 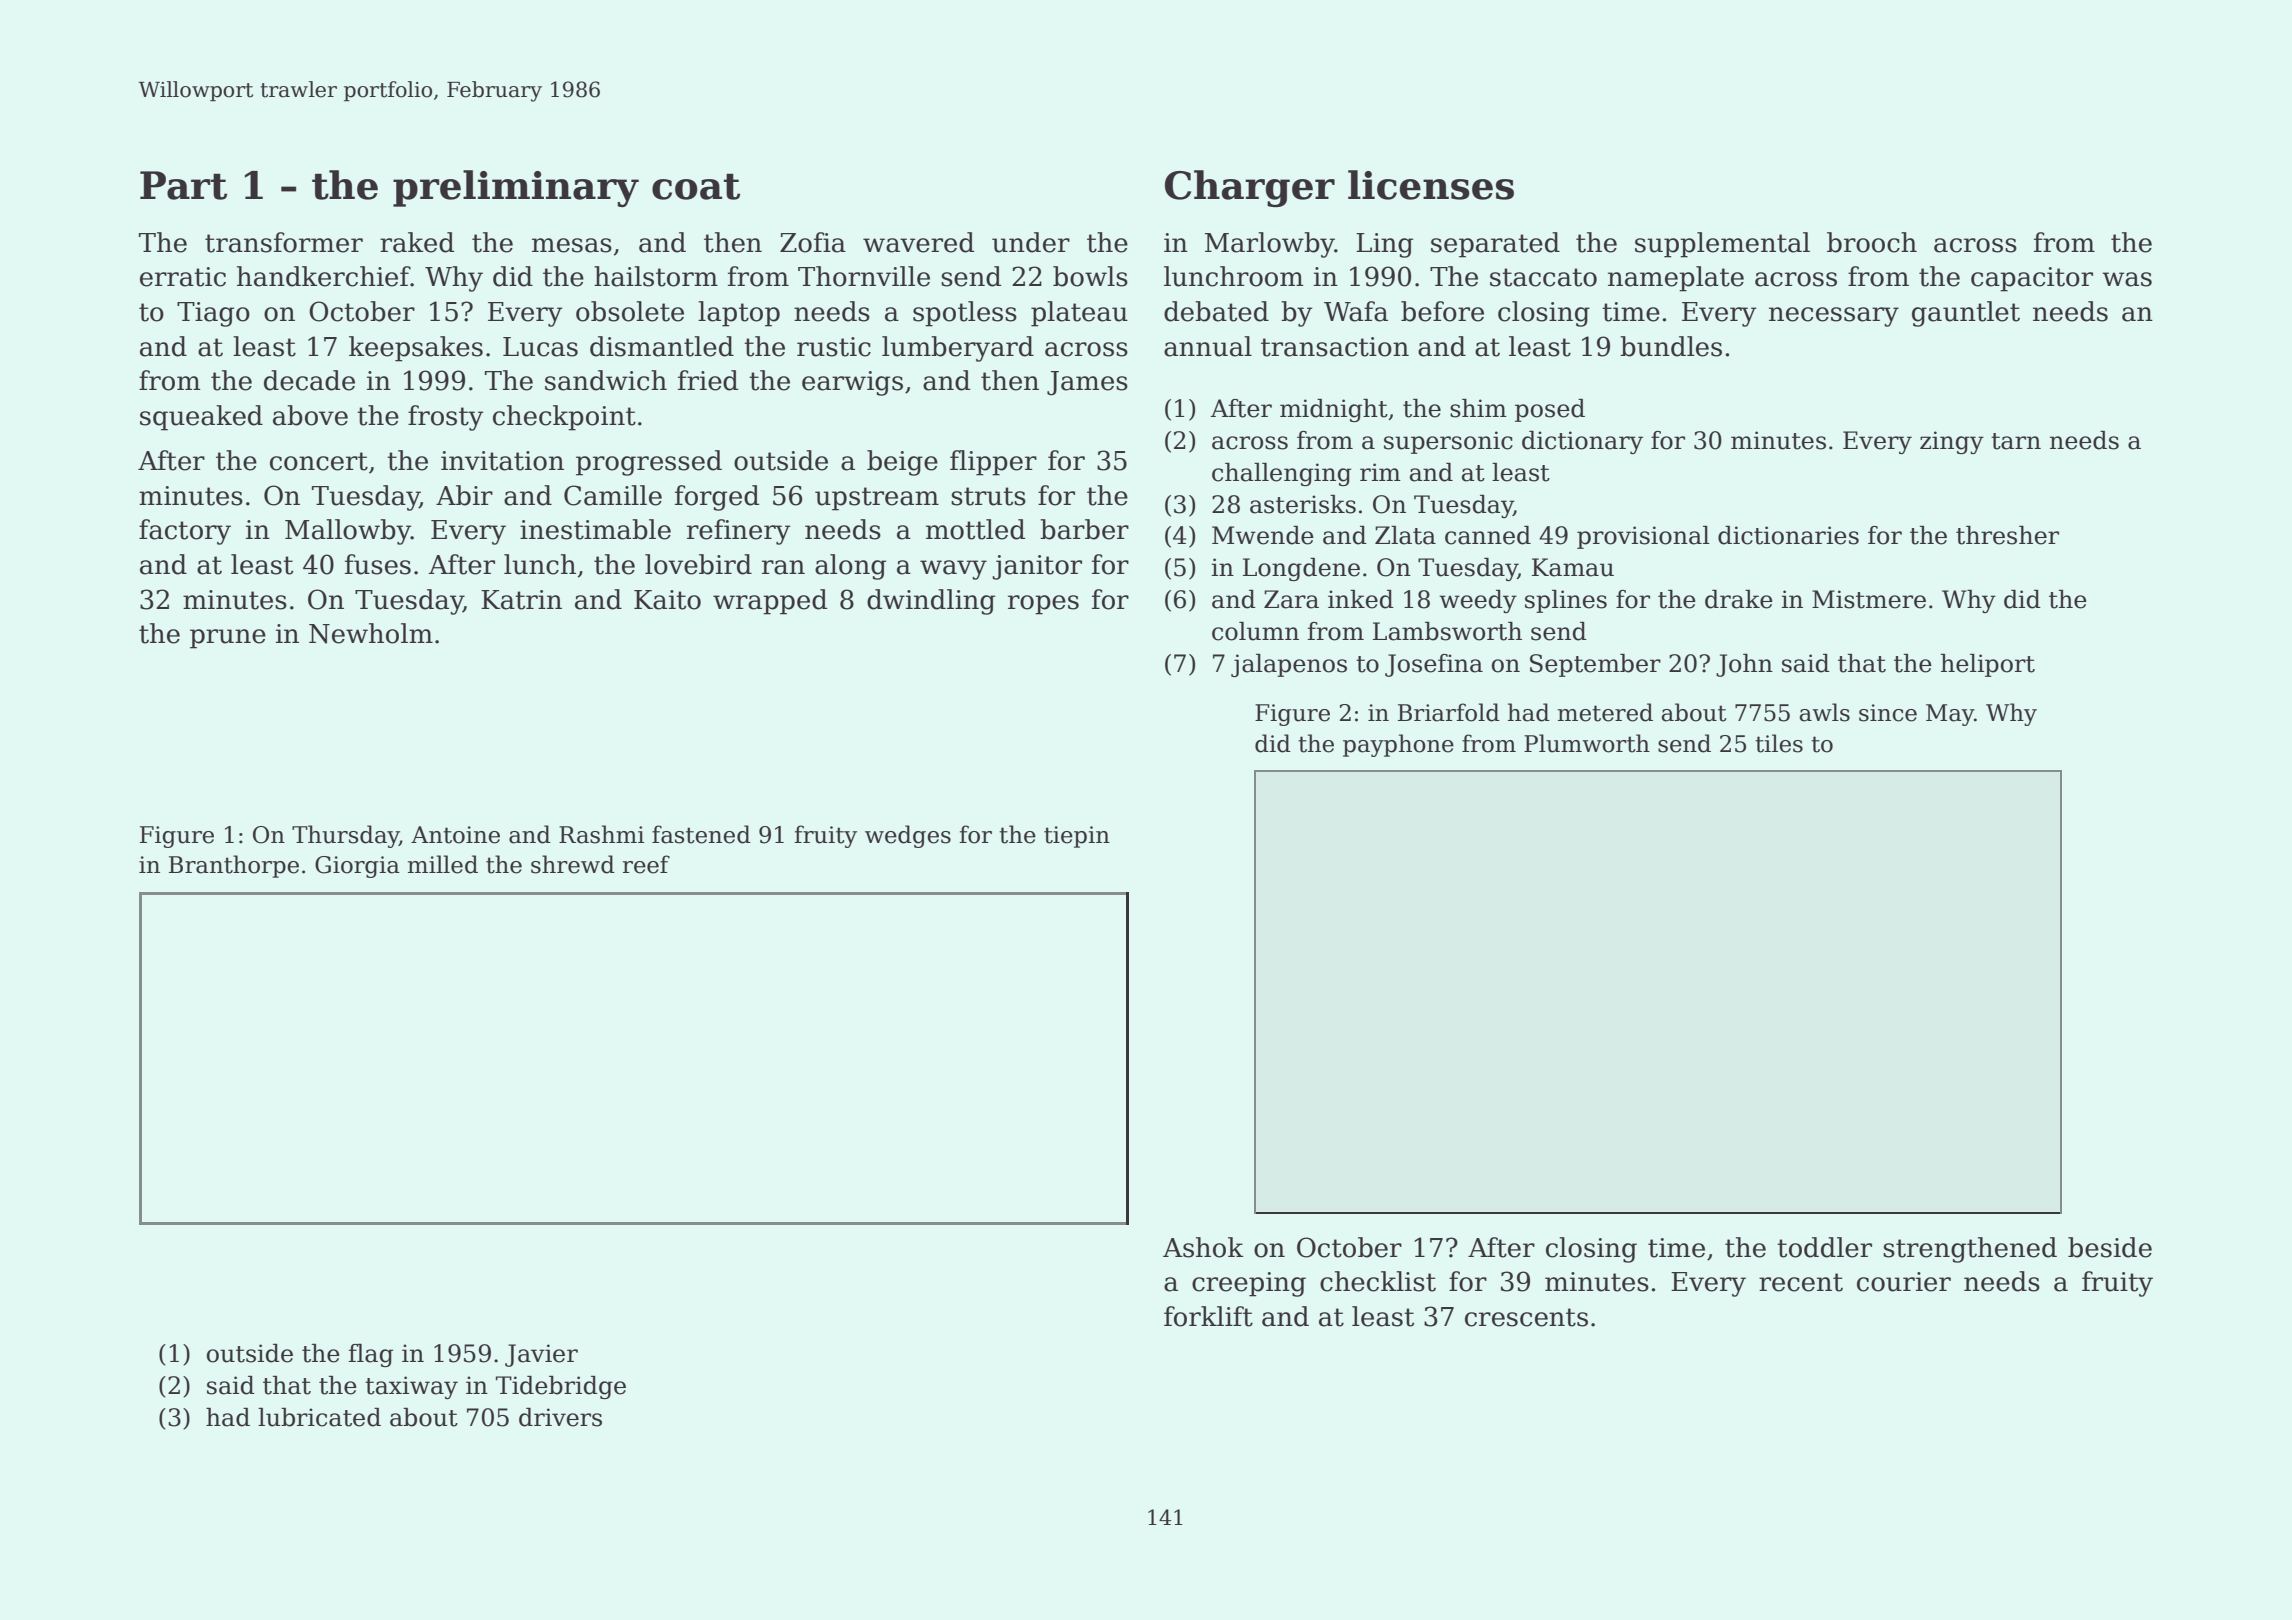 I want to click on May, so click(x=1950, y=715).
